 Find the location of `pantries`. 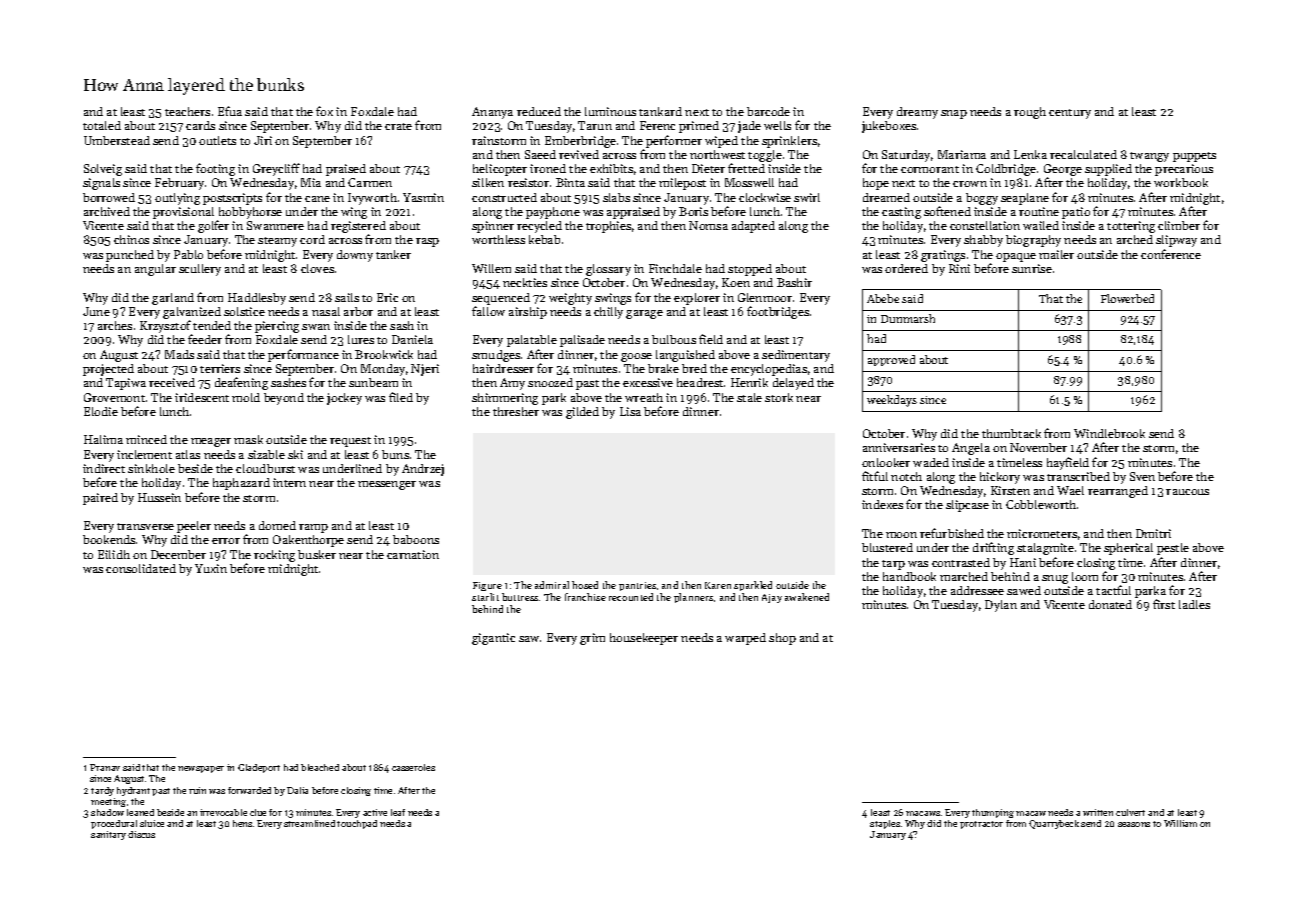

pantries is located at coordinates (637, 586).
